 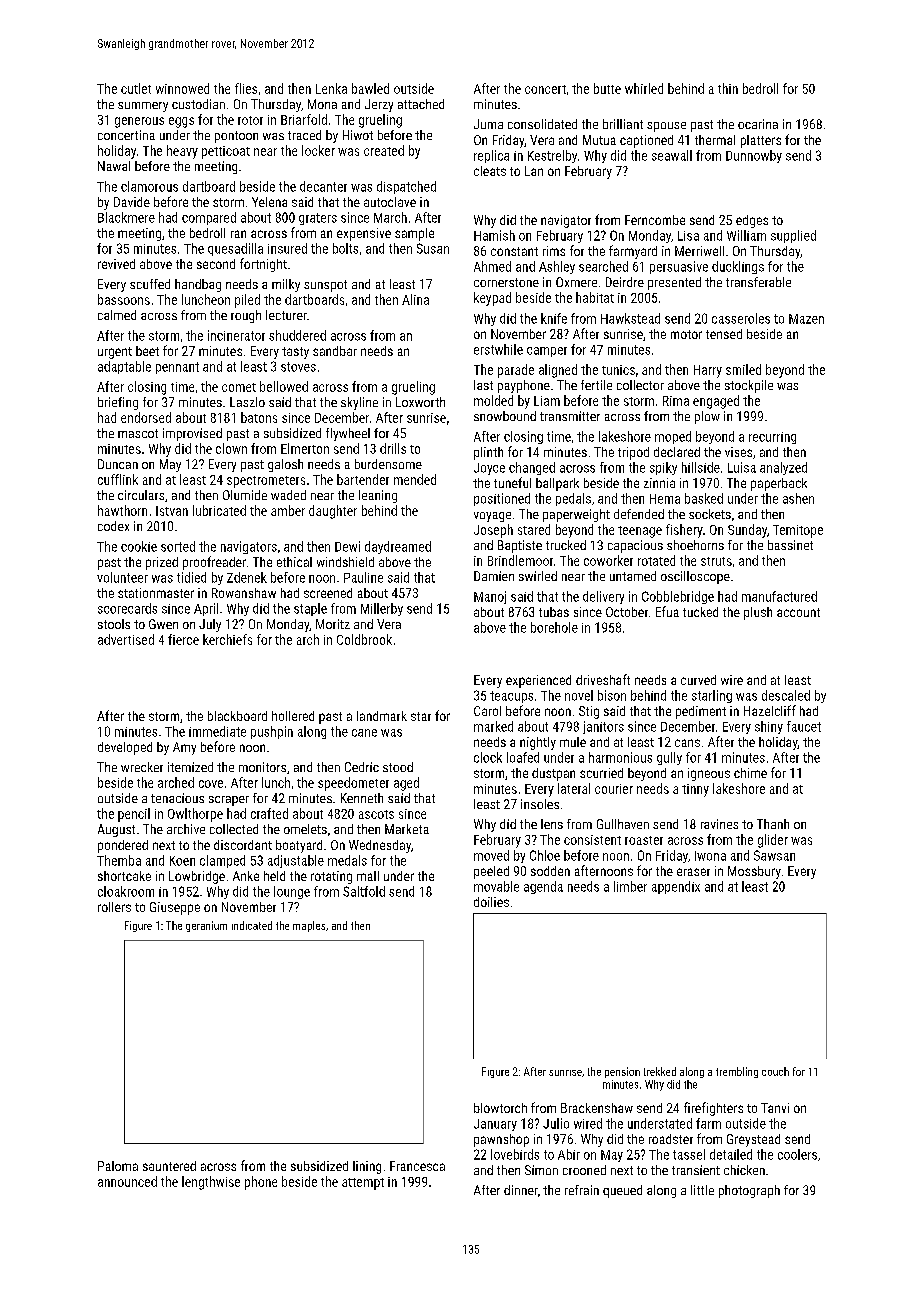 I want to click on cutlet, so click(x=136, y=88).
